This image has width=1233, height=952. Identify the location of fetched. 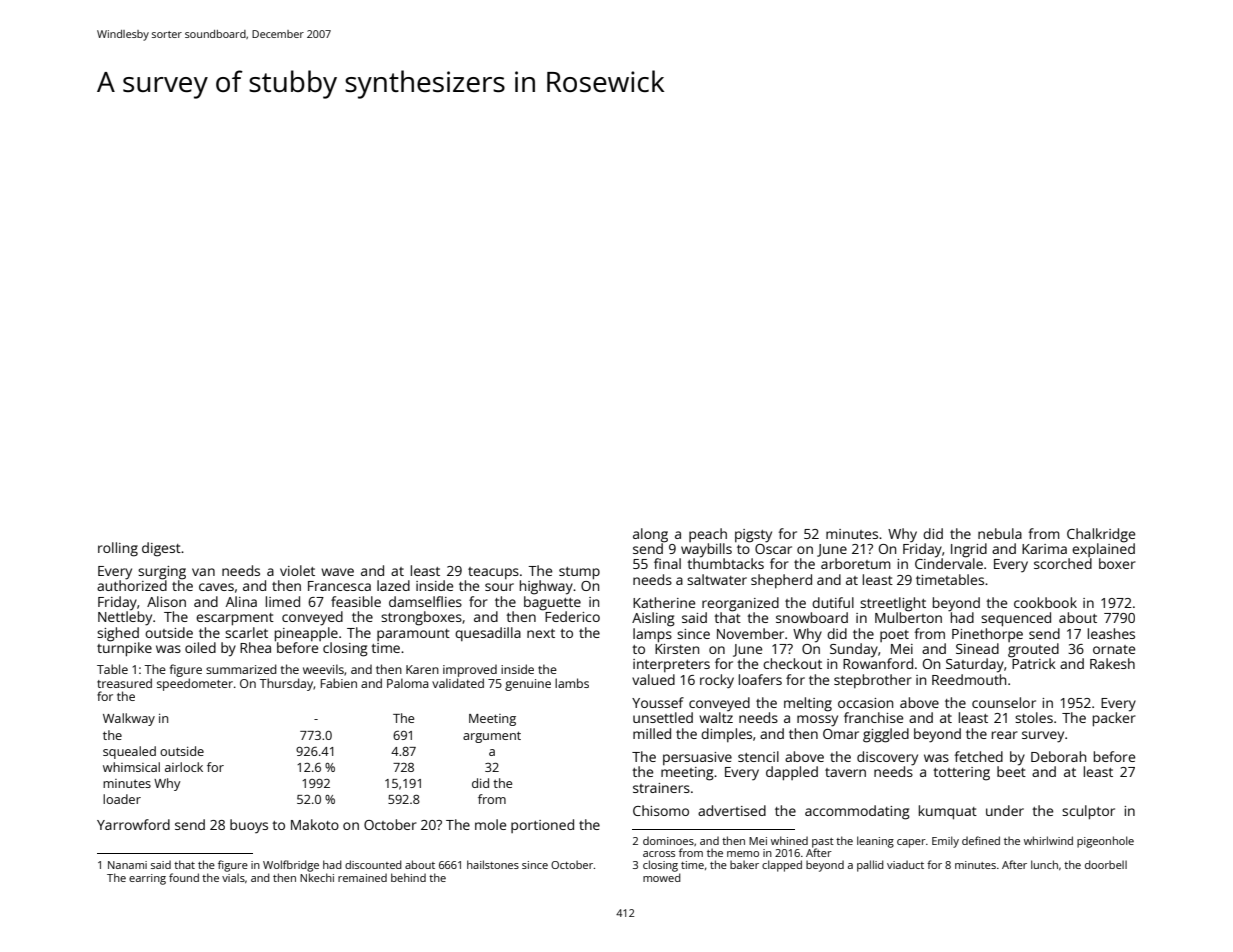
(978, 756).
